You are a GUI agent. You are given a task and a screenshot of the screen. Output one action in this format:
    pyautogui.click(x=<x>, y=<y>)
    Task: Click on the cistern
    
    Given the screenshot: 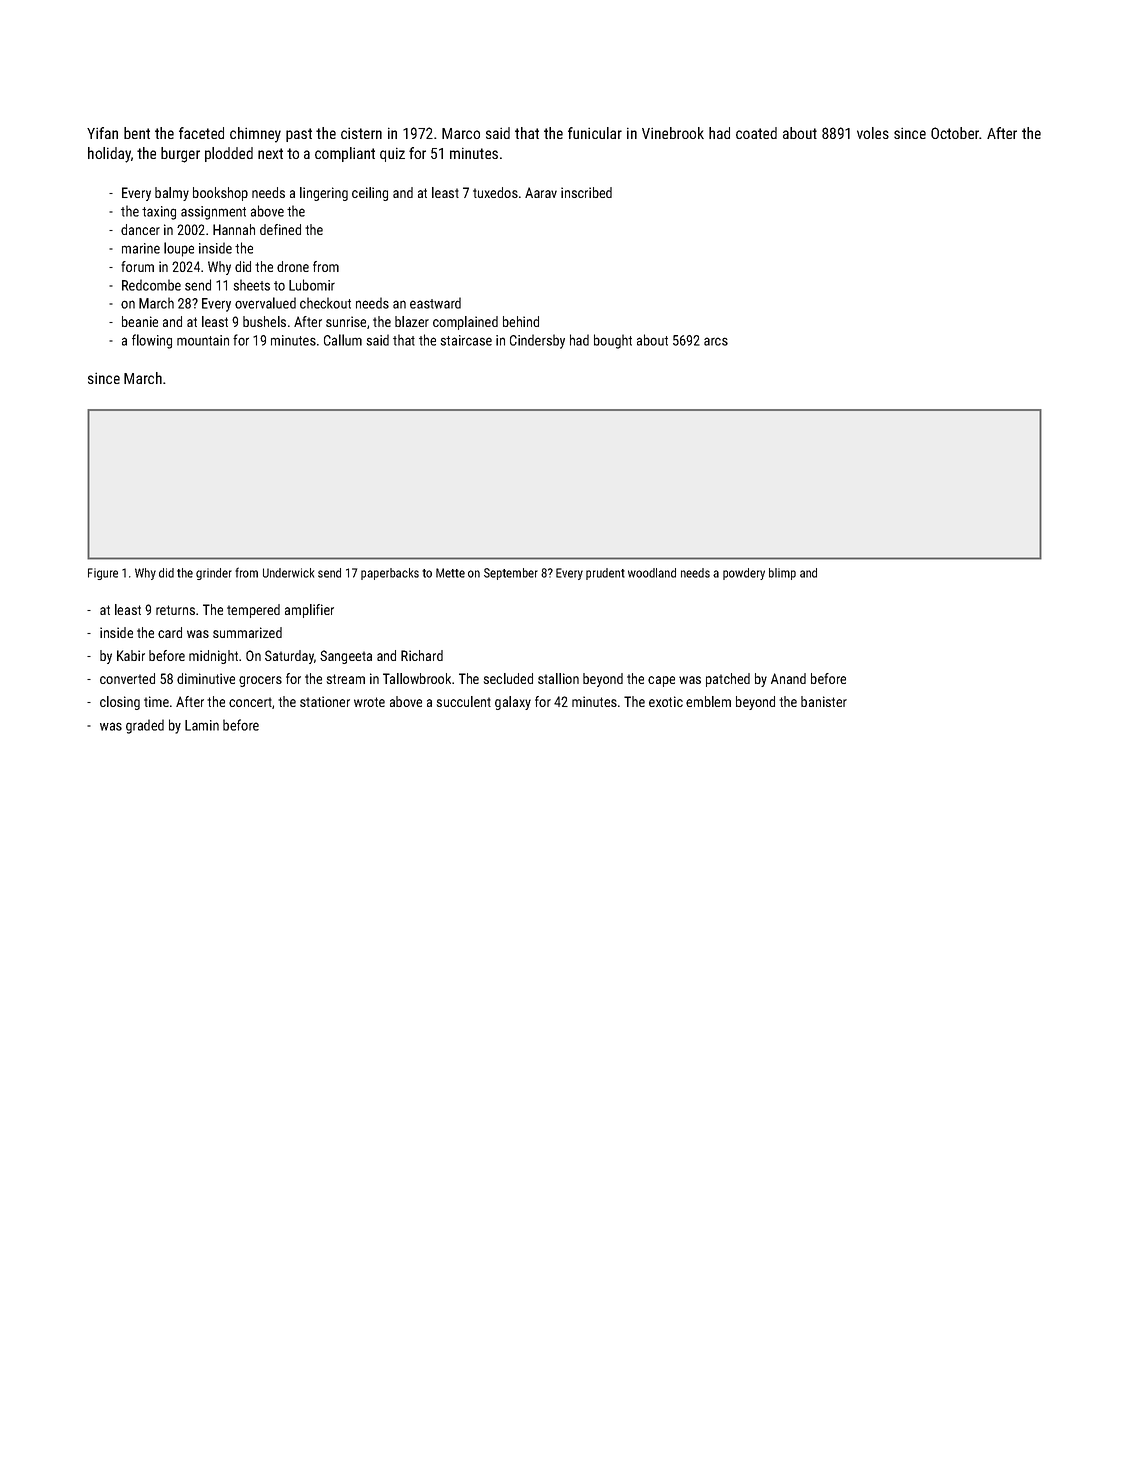 What is the action you would take?
    pyautogui.click(x=361, y=133)
